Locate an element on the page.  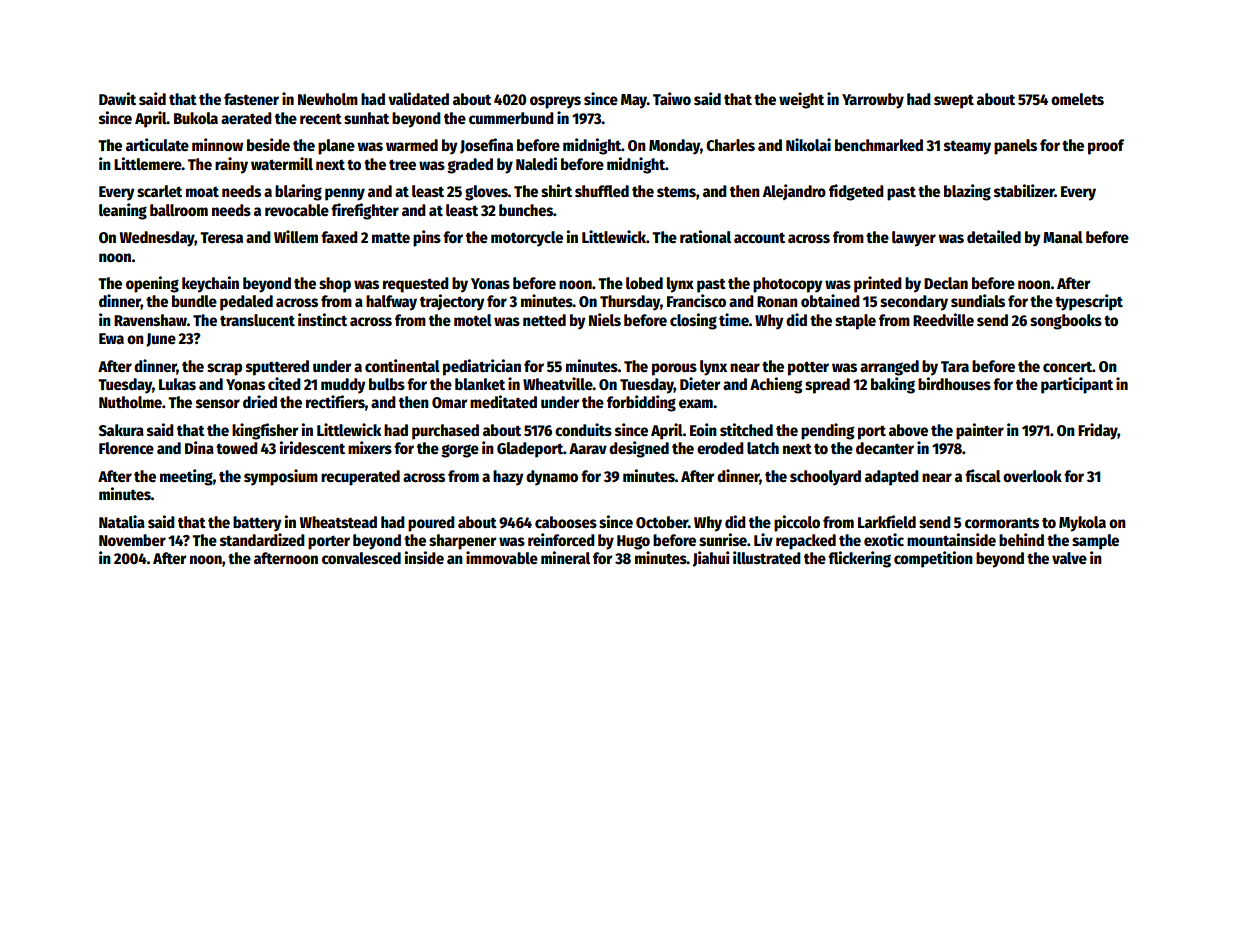
motorcycle is located at coordinates (527, 239).
